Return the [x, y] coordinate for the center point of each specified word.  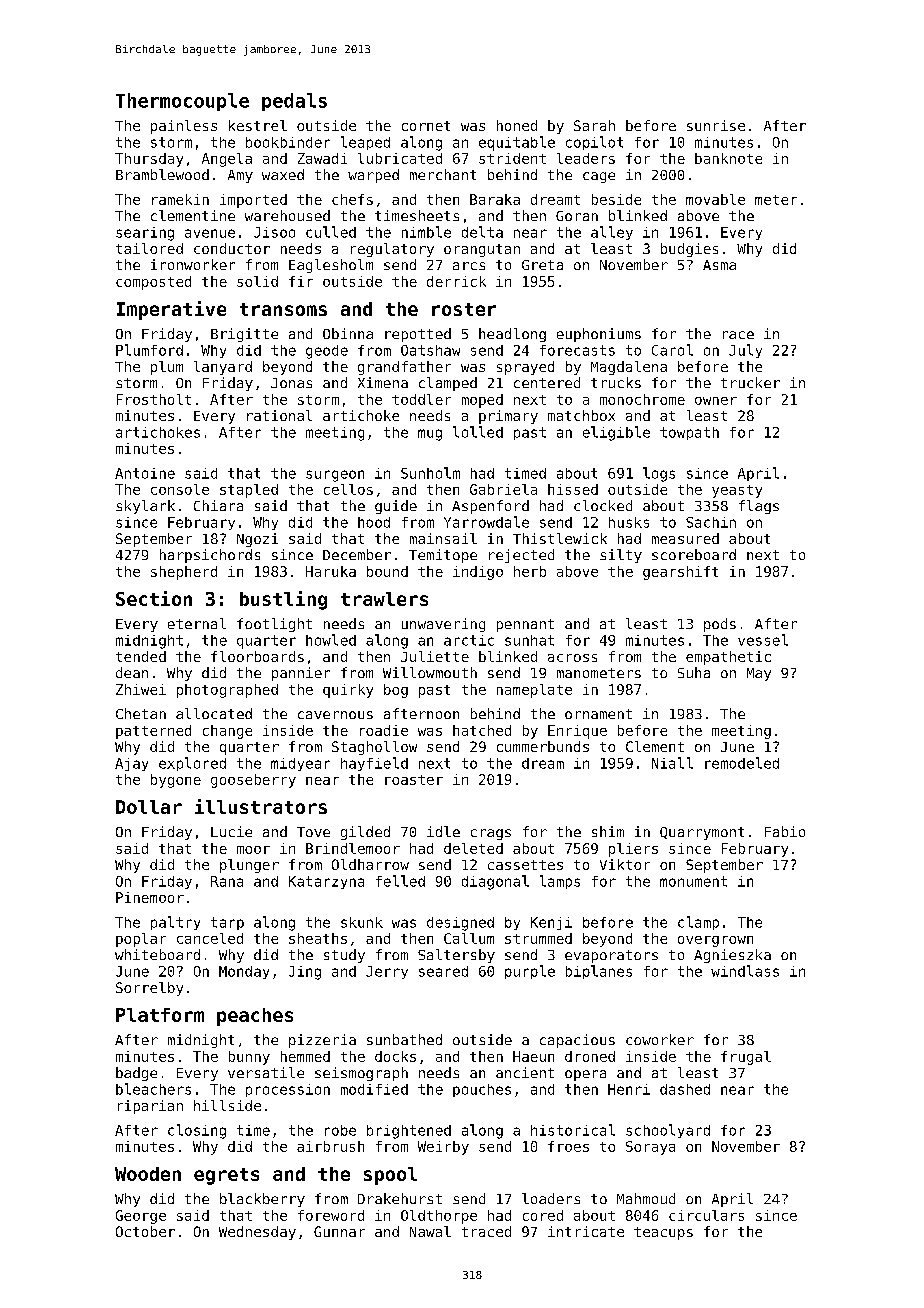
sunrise [716, 125]
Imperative [171, 310]
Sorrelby [149, 989]
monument [693, 881]
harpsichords [210, 556]
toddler [421, 399]
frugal [746, 1058]
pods [720, 625]
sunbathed [404, 1039]
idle [443, 831]
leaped [365, 143]
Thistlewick [560, 538]
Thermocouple [182, 102]
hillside [227, 1105]
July [745, 351]
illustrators [261, 806]
